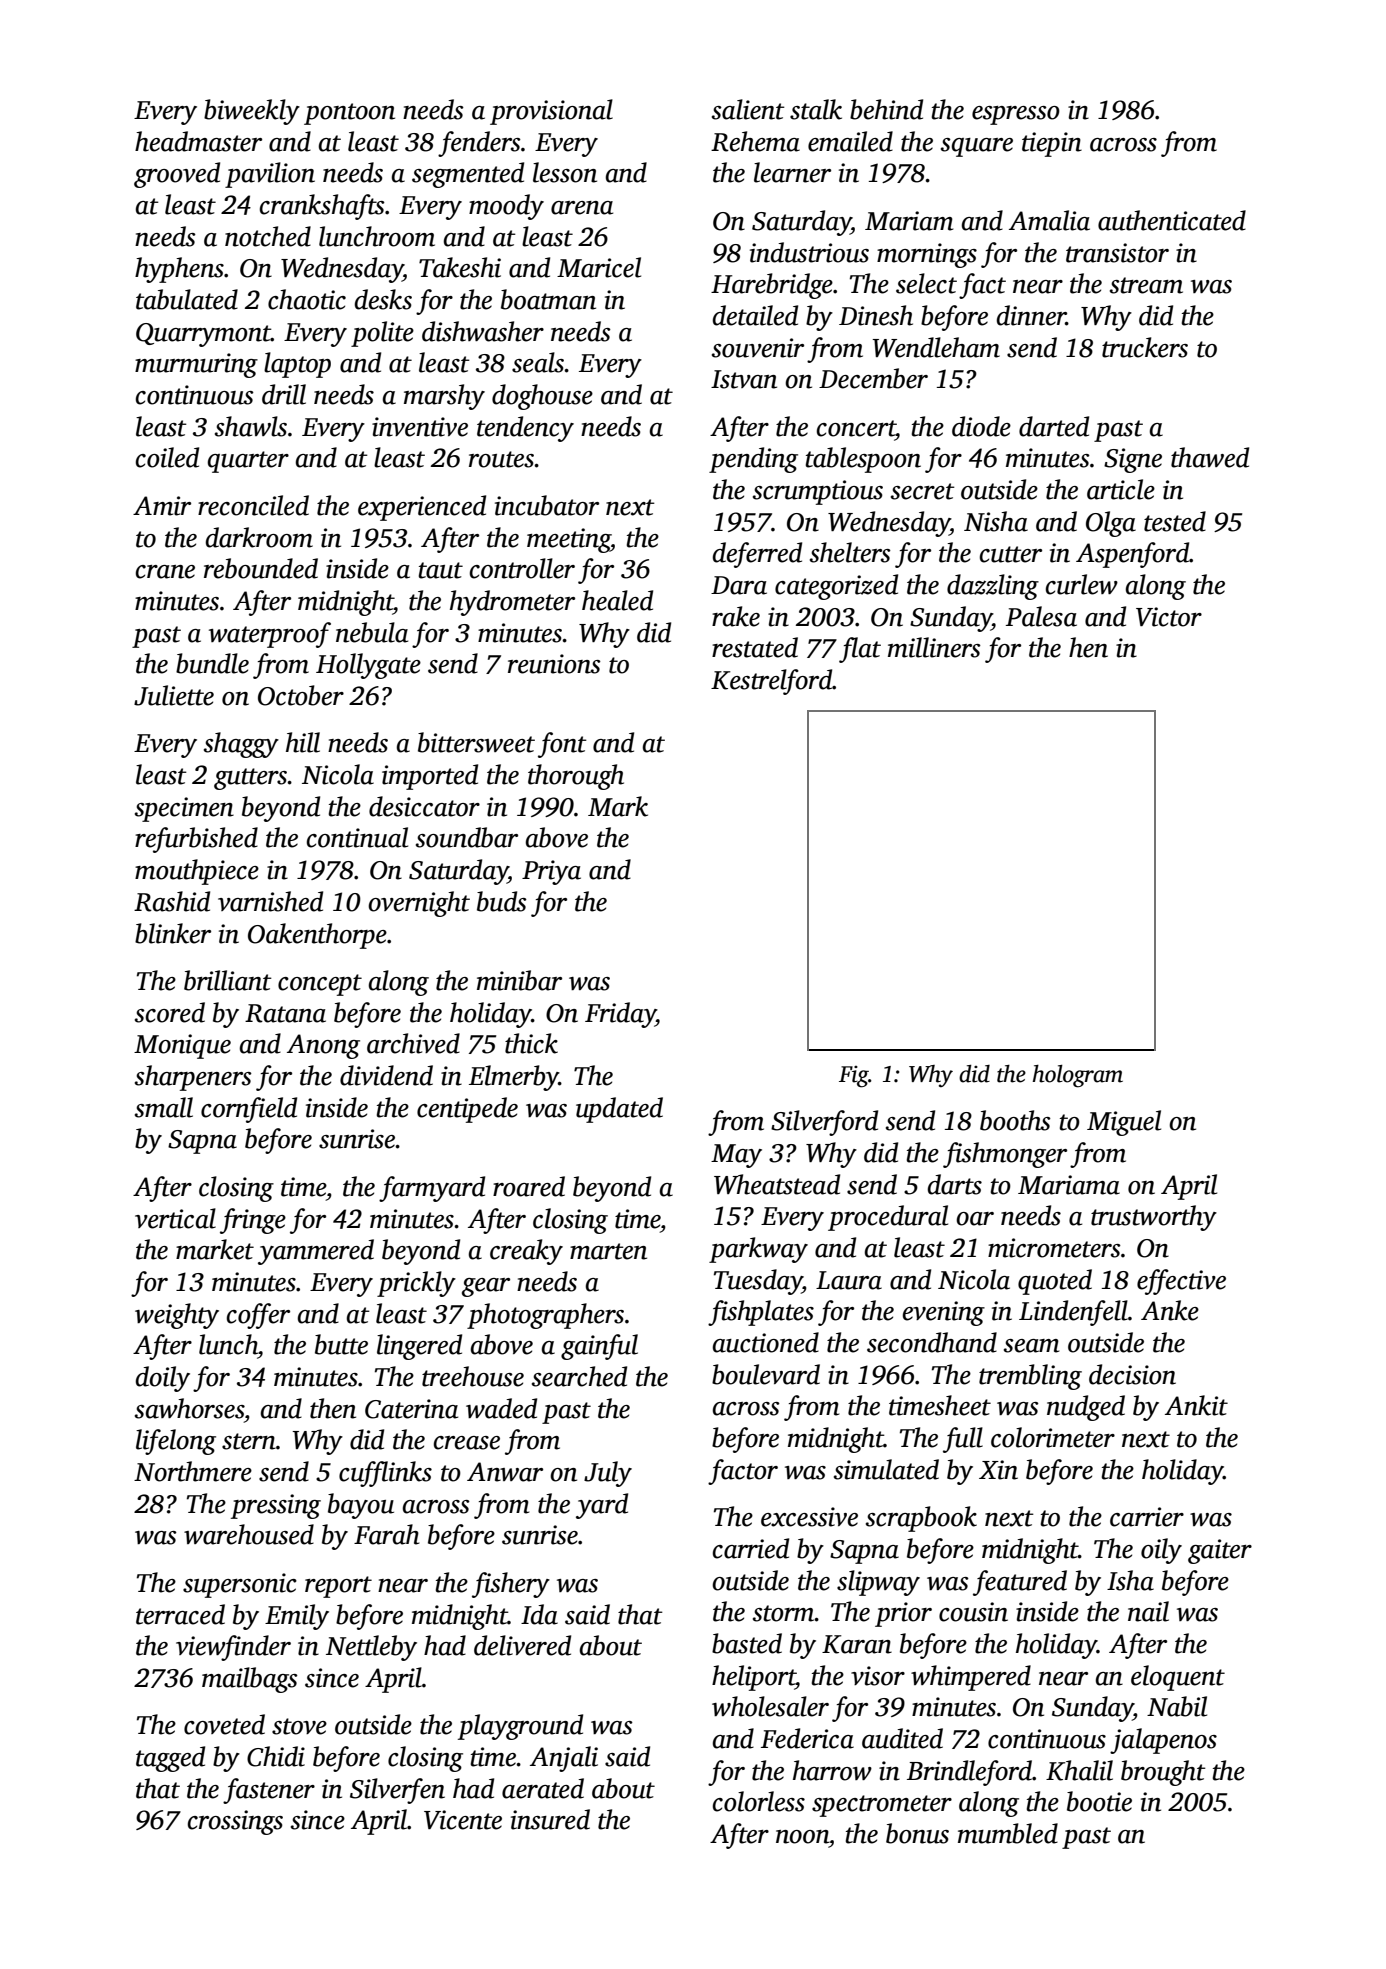 The width and height of the screenshot is (1386, 1969). What do you see at coordinates (1169, 617) in the screenshot?
I see `Victor` at bounding box center [1169, 617].
